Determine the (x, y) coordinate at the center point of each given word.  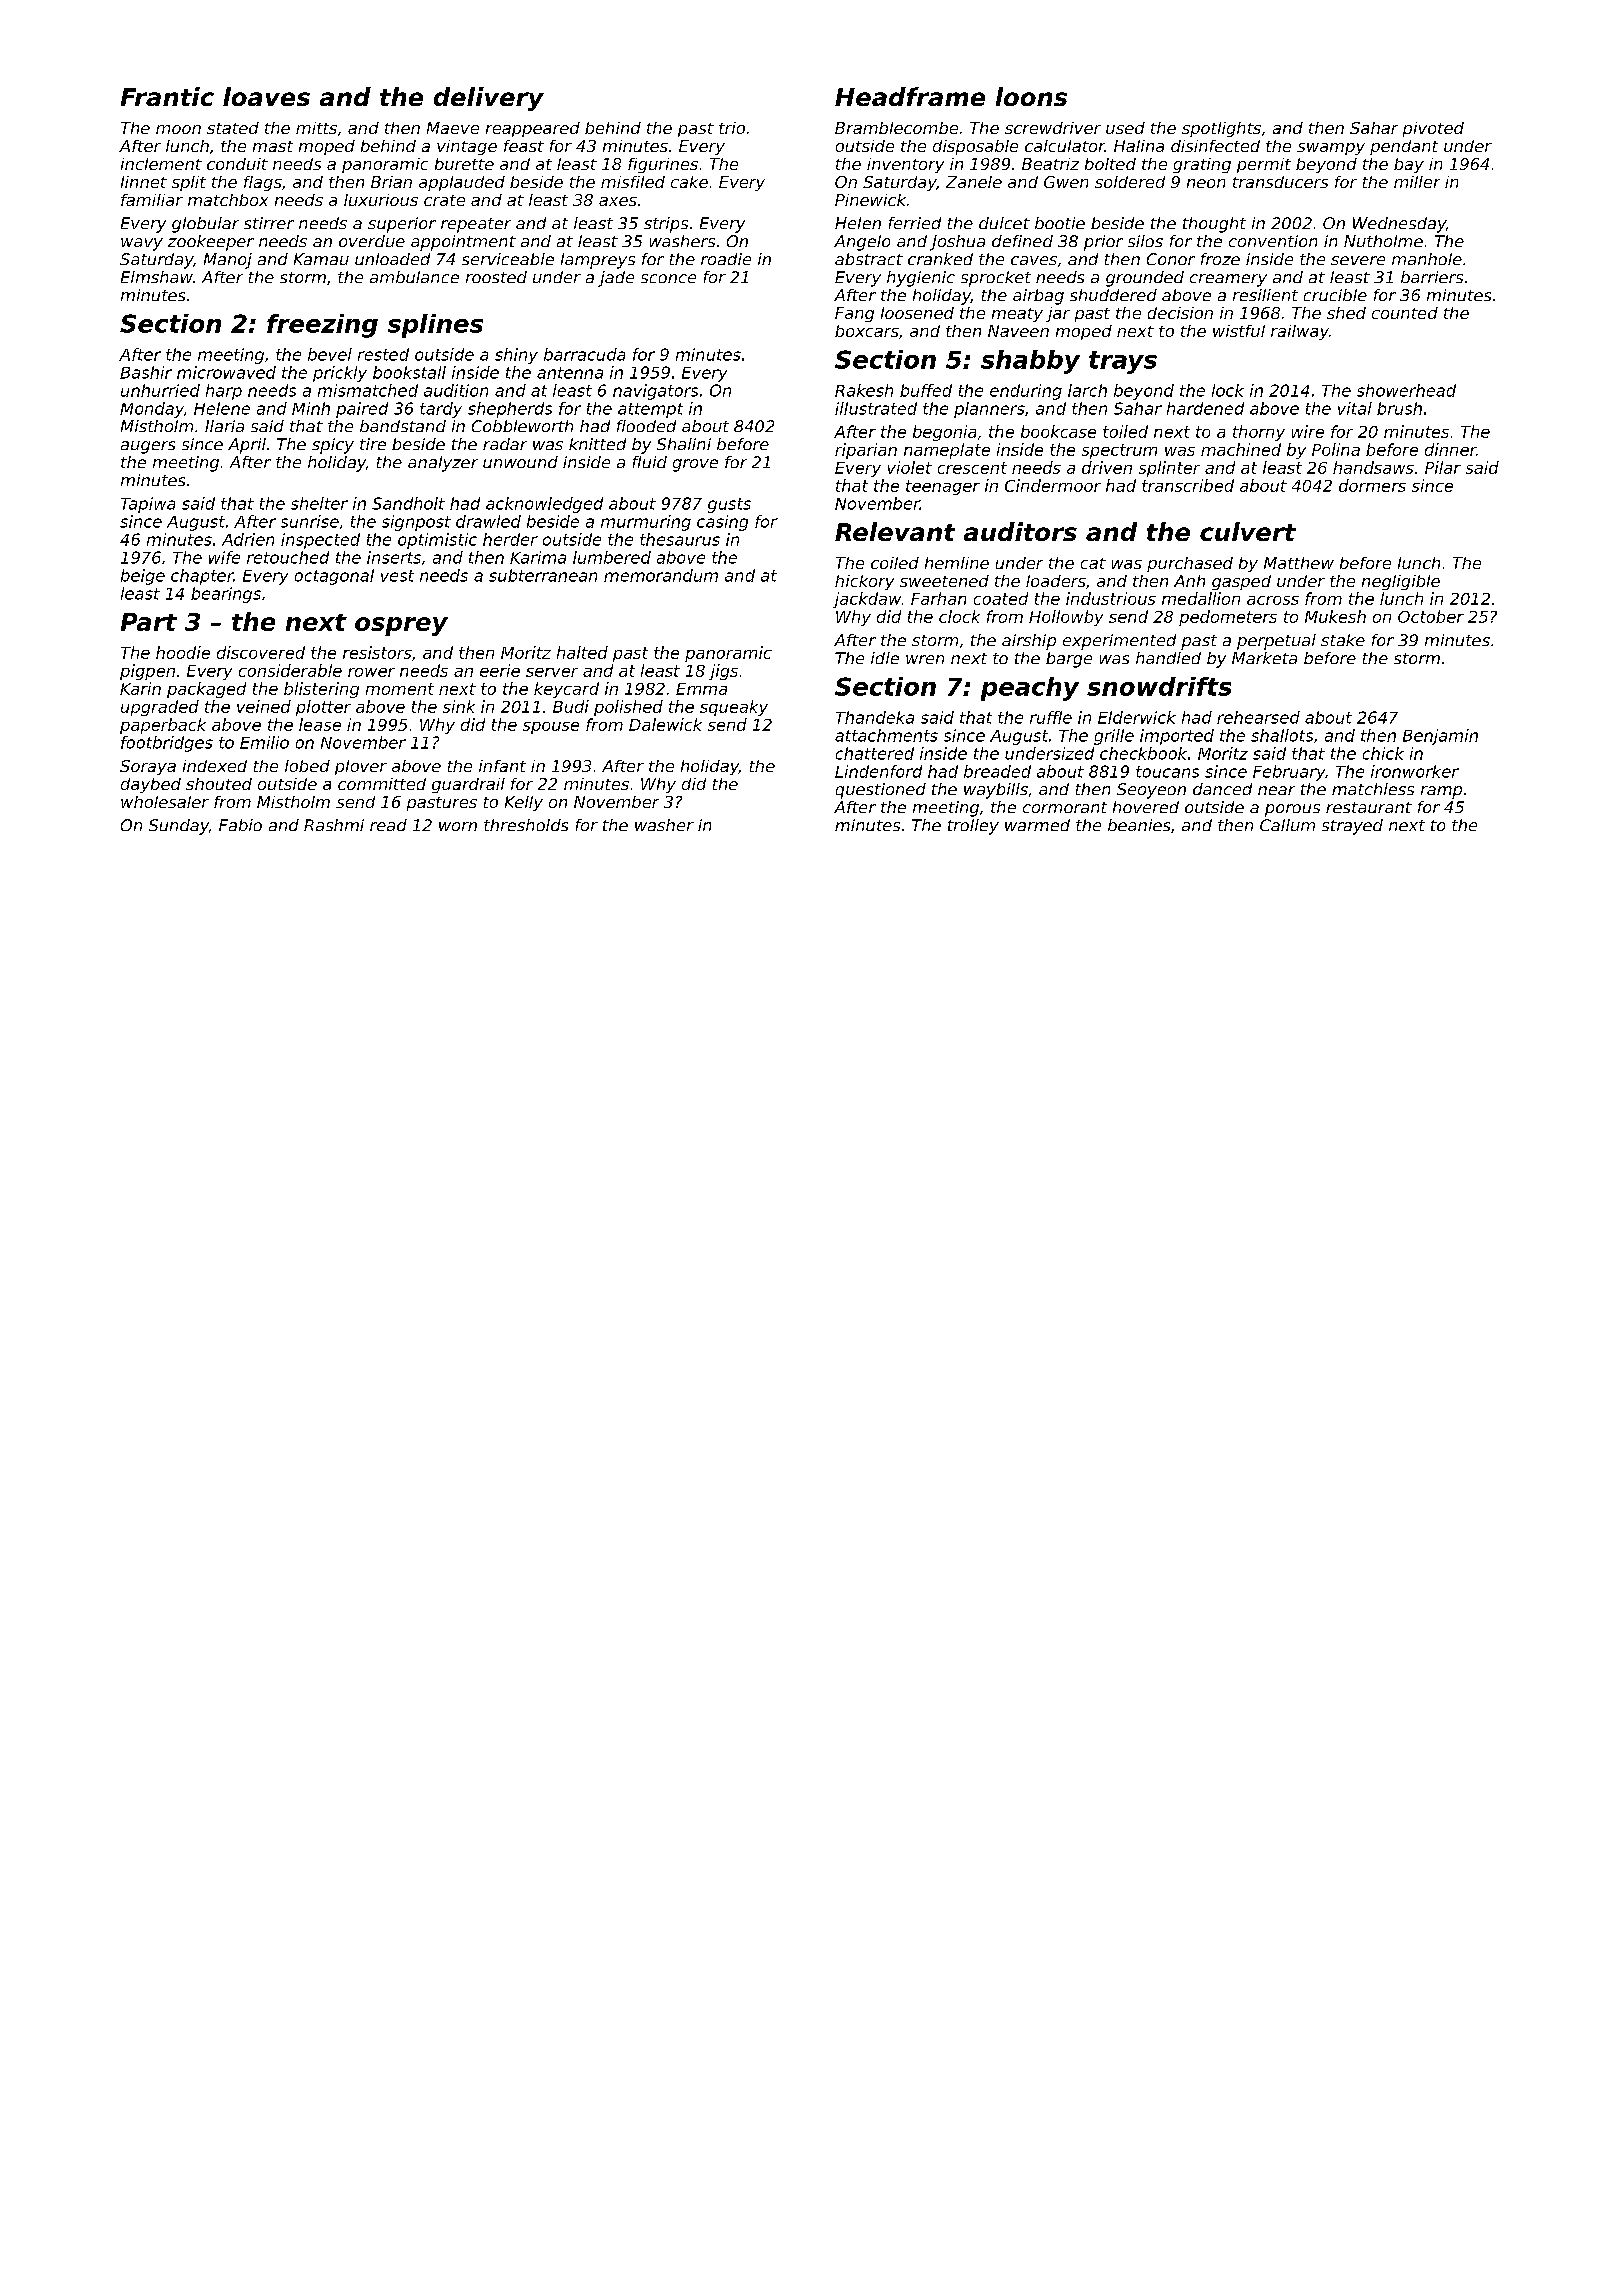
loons (1031, 96)
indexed (215, 766)
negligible (1401, 582)
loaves (266, 96)
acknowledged (544, 505)
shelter (319, 503)
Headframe (910, 96)
